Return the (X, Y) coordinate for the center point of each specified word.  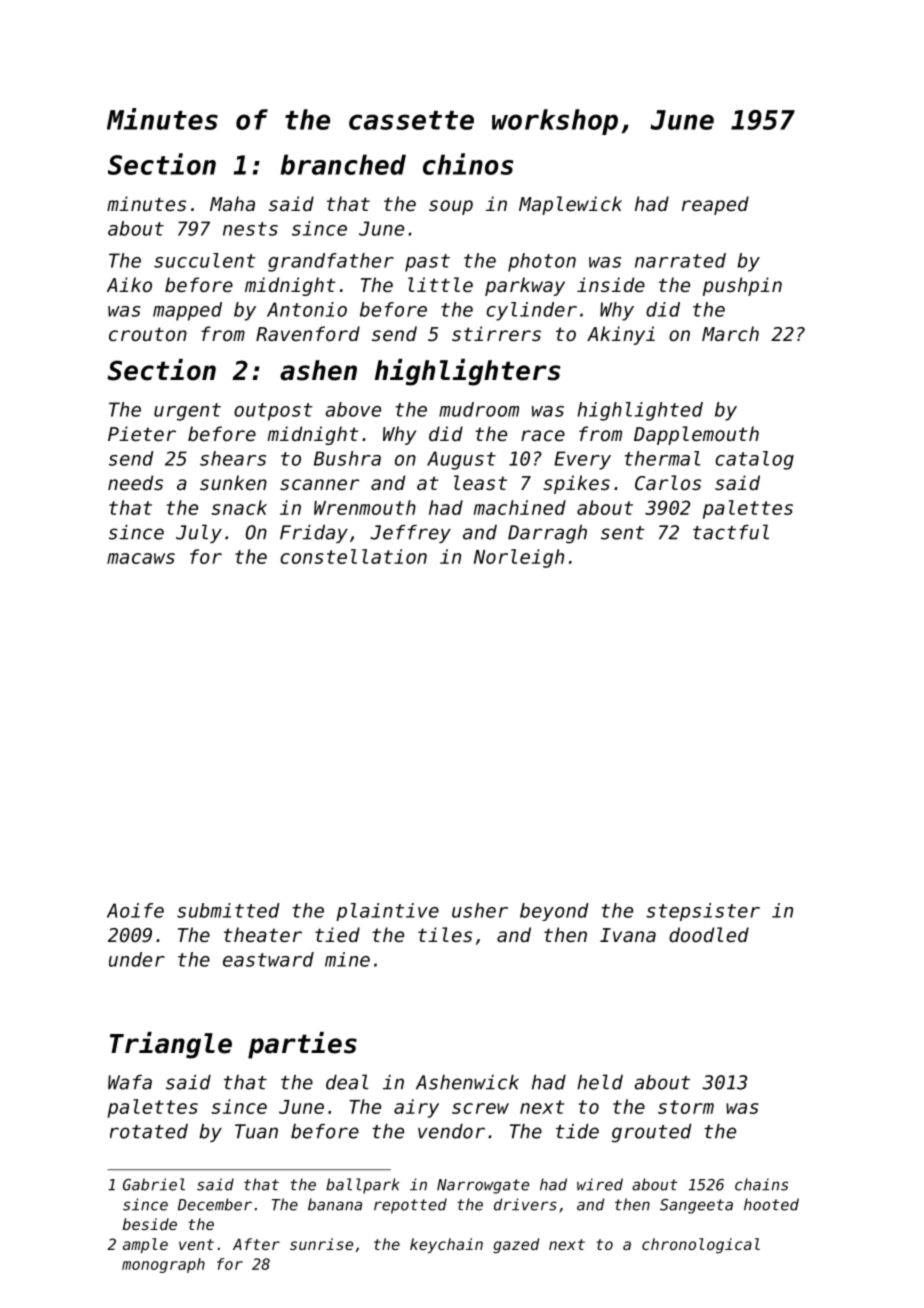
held (600, 1082)
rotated (149, 1131)
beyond (554, 912)
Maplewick (570, 205)
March (730, 333)
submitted (228, 910)
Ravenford (308, 333)
